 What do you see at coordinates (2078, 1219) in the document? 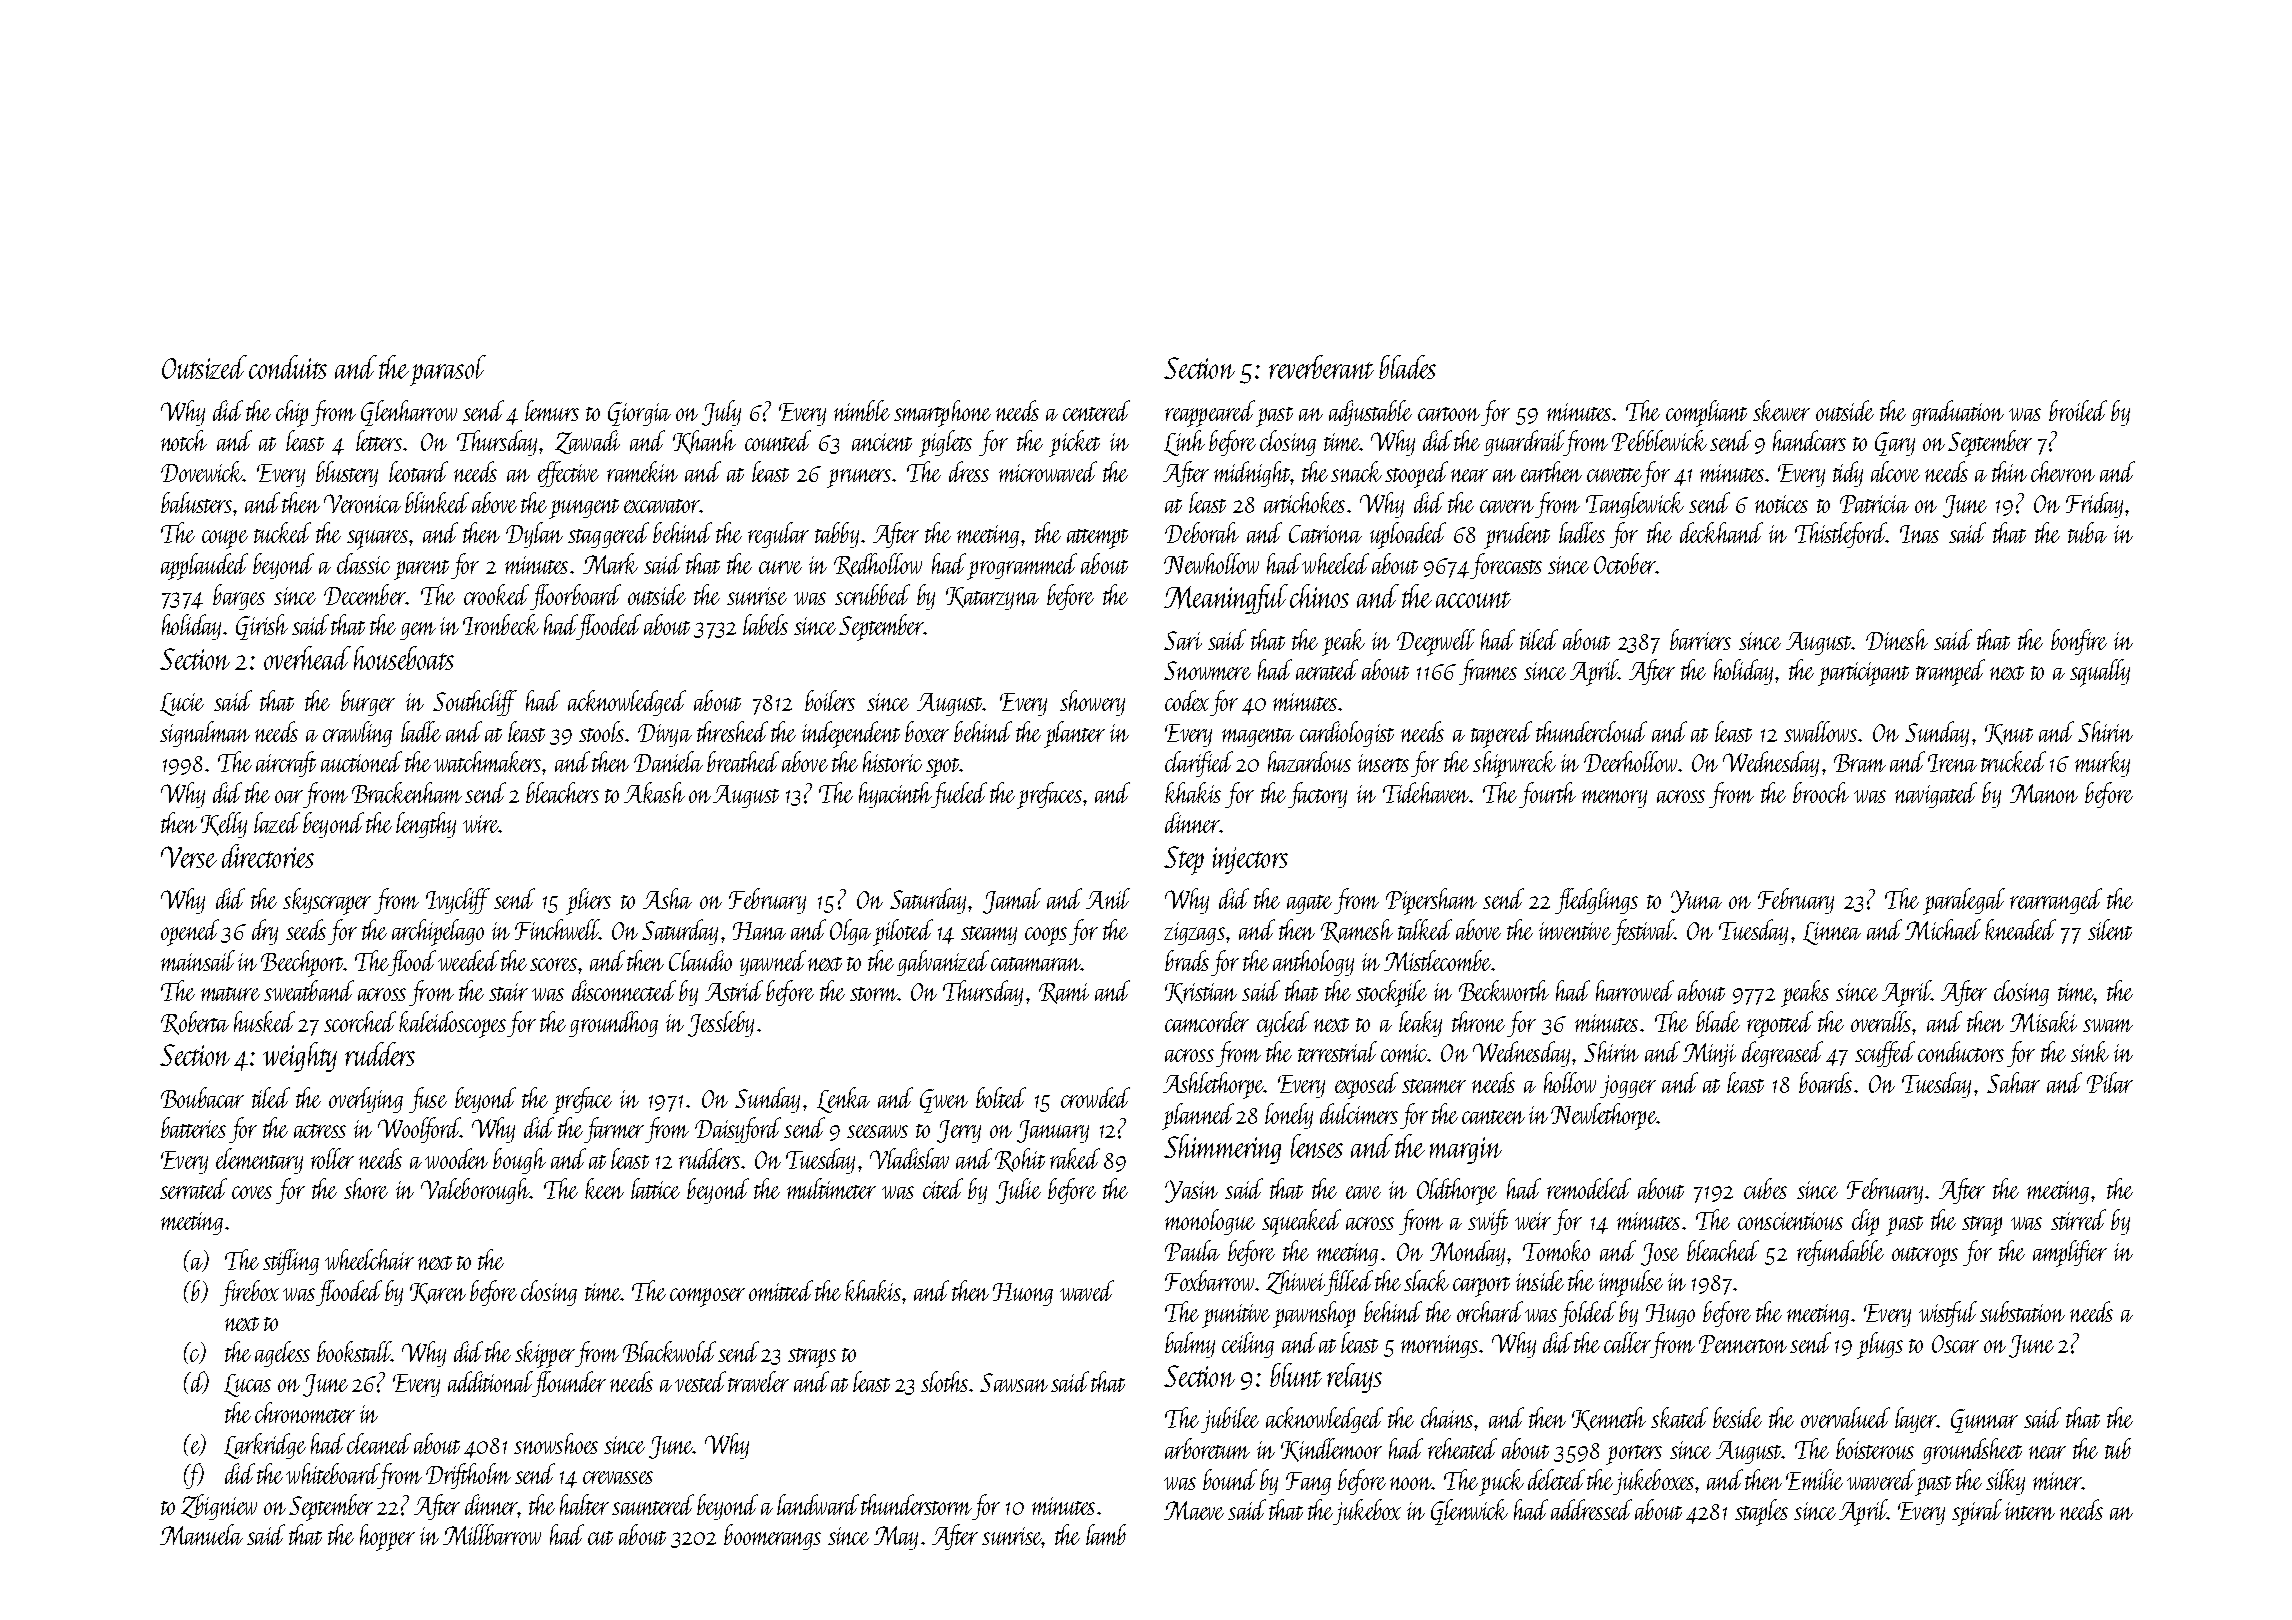
I see `stirred` at bounding box center [2078, 1219].
